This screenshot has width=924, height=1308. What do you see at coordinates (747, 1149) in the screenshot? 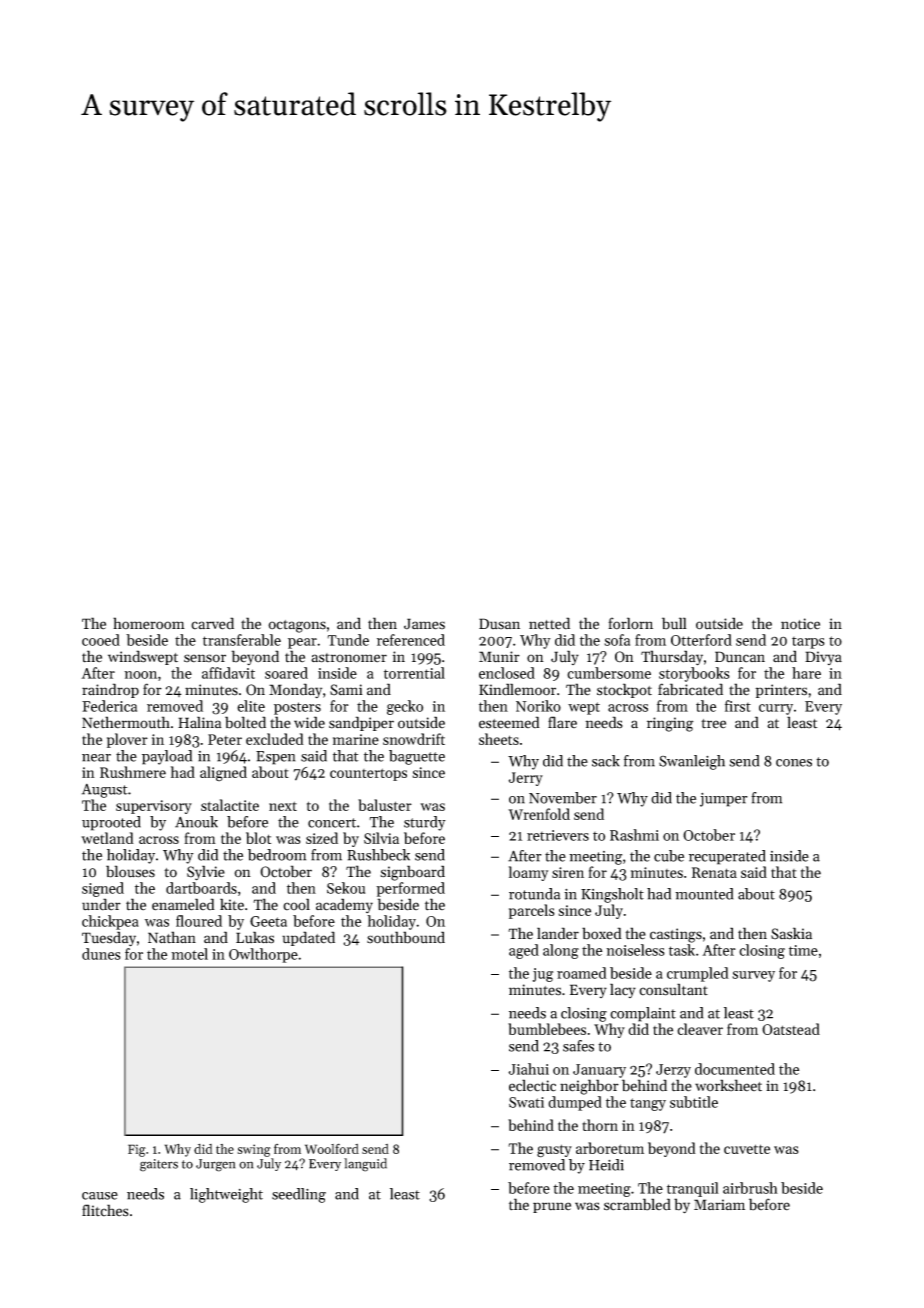
I see `cuvette` at bounding box center [747, 1149].
